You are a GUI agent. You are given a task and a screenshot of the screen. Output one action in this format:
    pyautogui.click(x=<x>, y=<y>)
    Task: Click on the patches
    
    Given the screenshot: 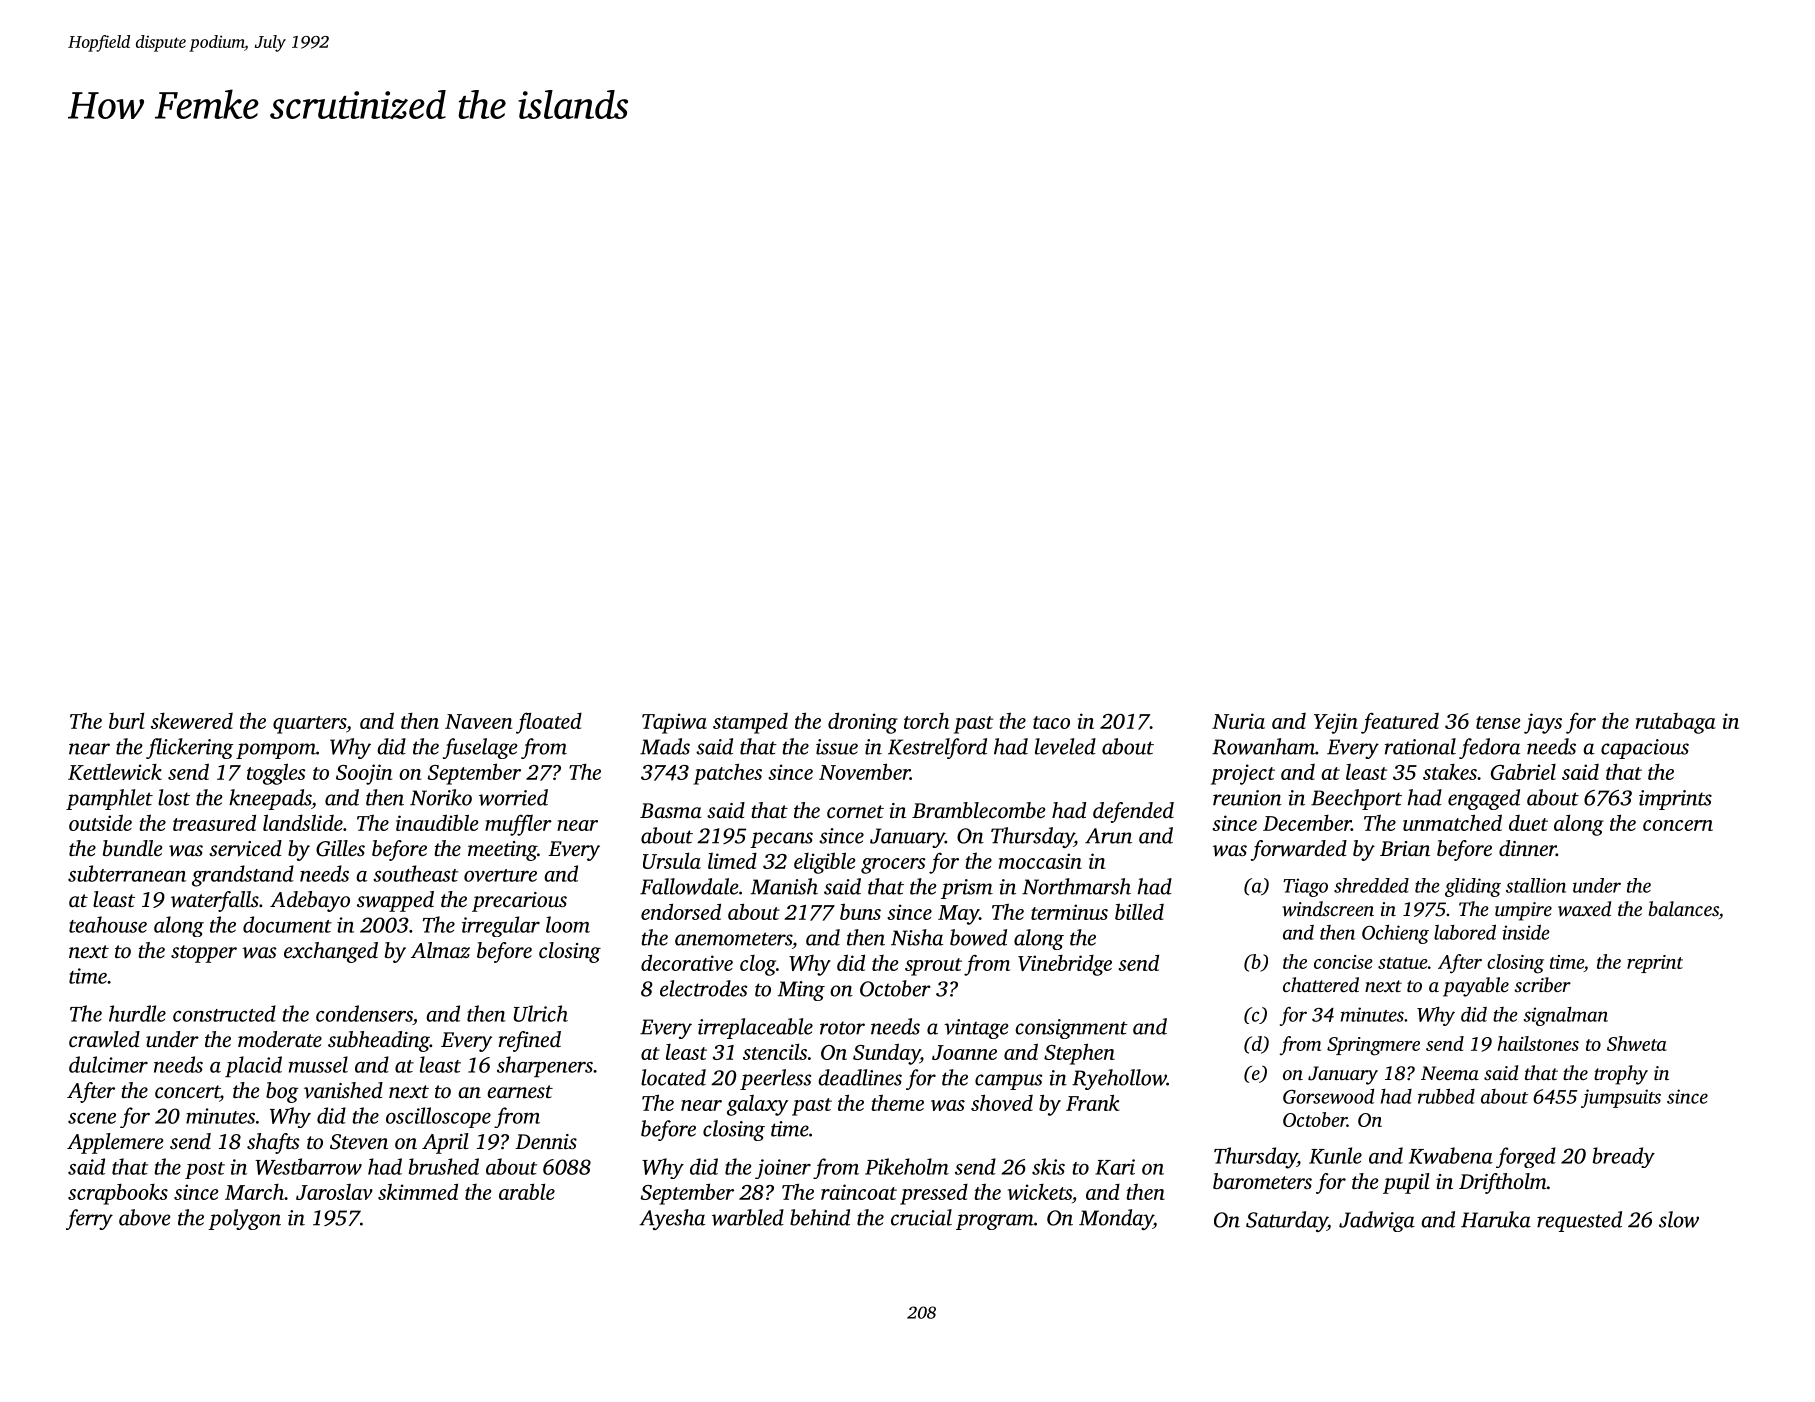 What is the action you would take?
    pyautogui.click(x=727, y=774)
